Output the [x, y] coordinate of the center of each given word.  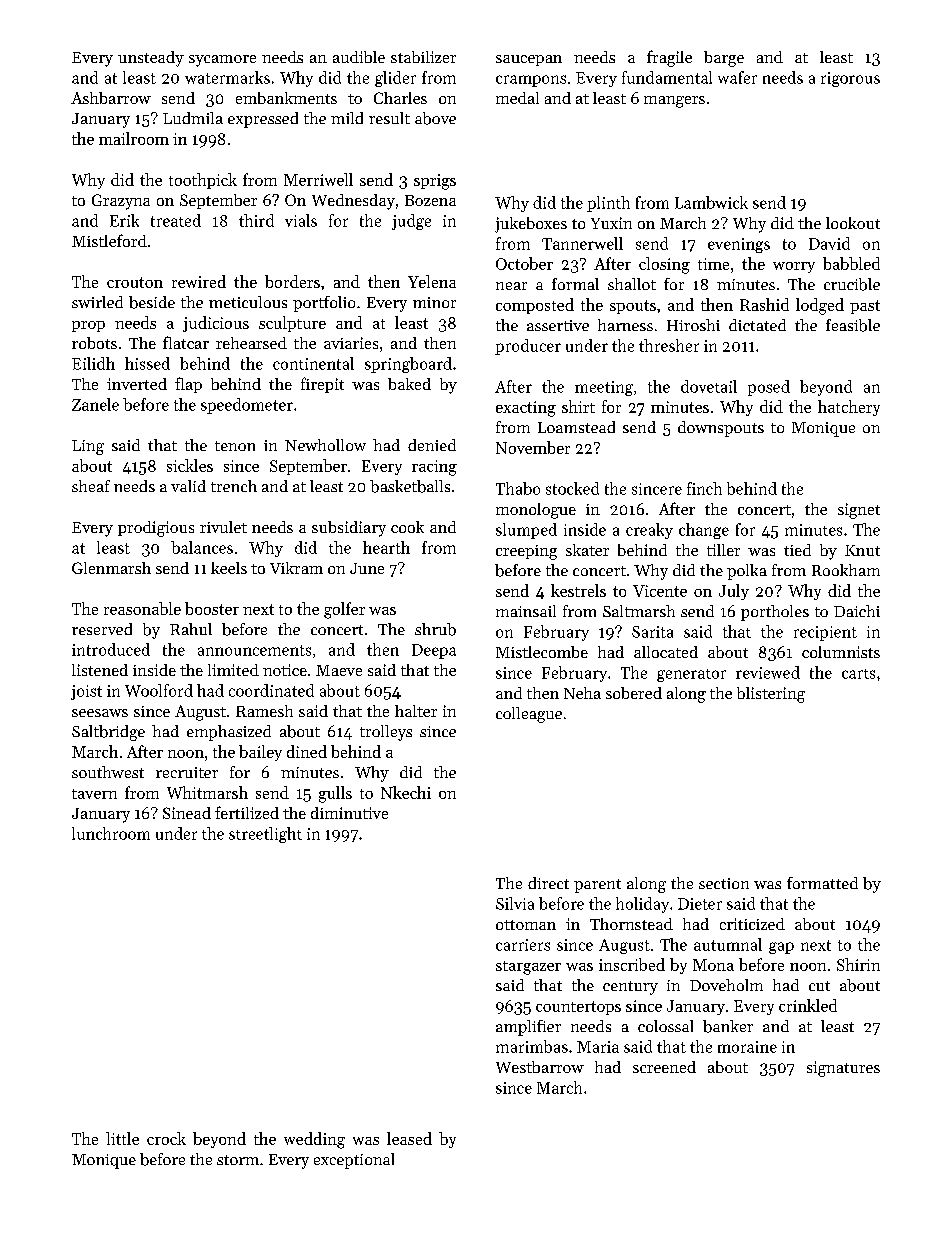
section [724, 883]
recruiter [187, 772]
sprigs [435, 182]
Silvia [515, 903]
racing [434, 468]
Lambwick [711, 202]
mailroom [134, 138]
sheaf [91, 486]
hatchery [849, 408]
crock [166, 1138]
